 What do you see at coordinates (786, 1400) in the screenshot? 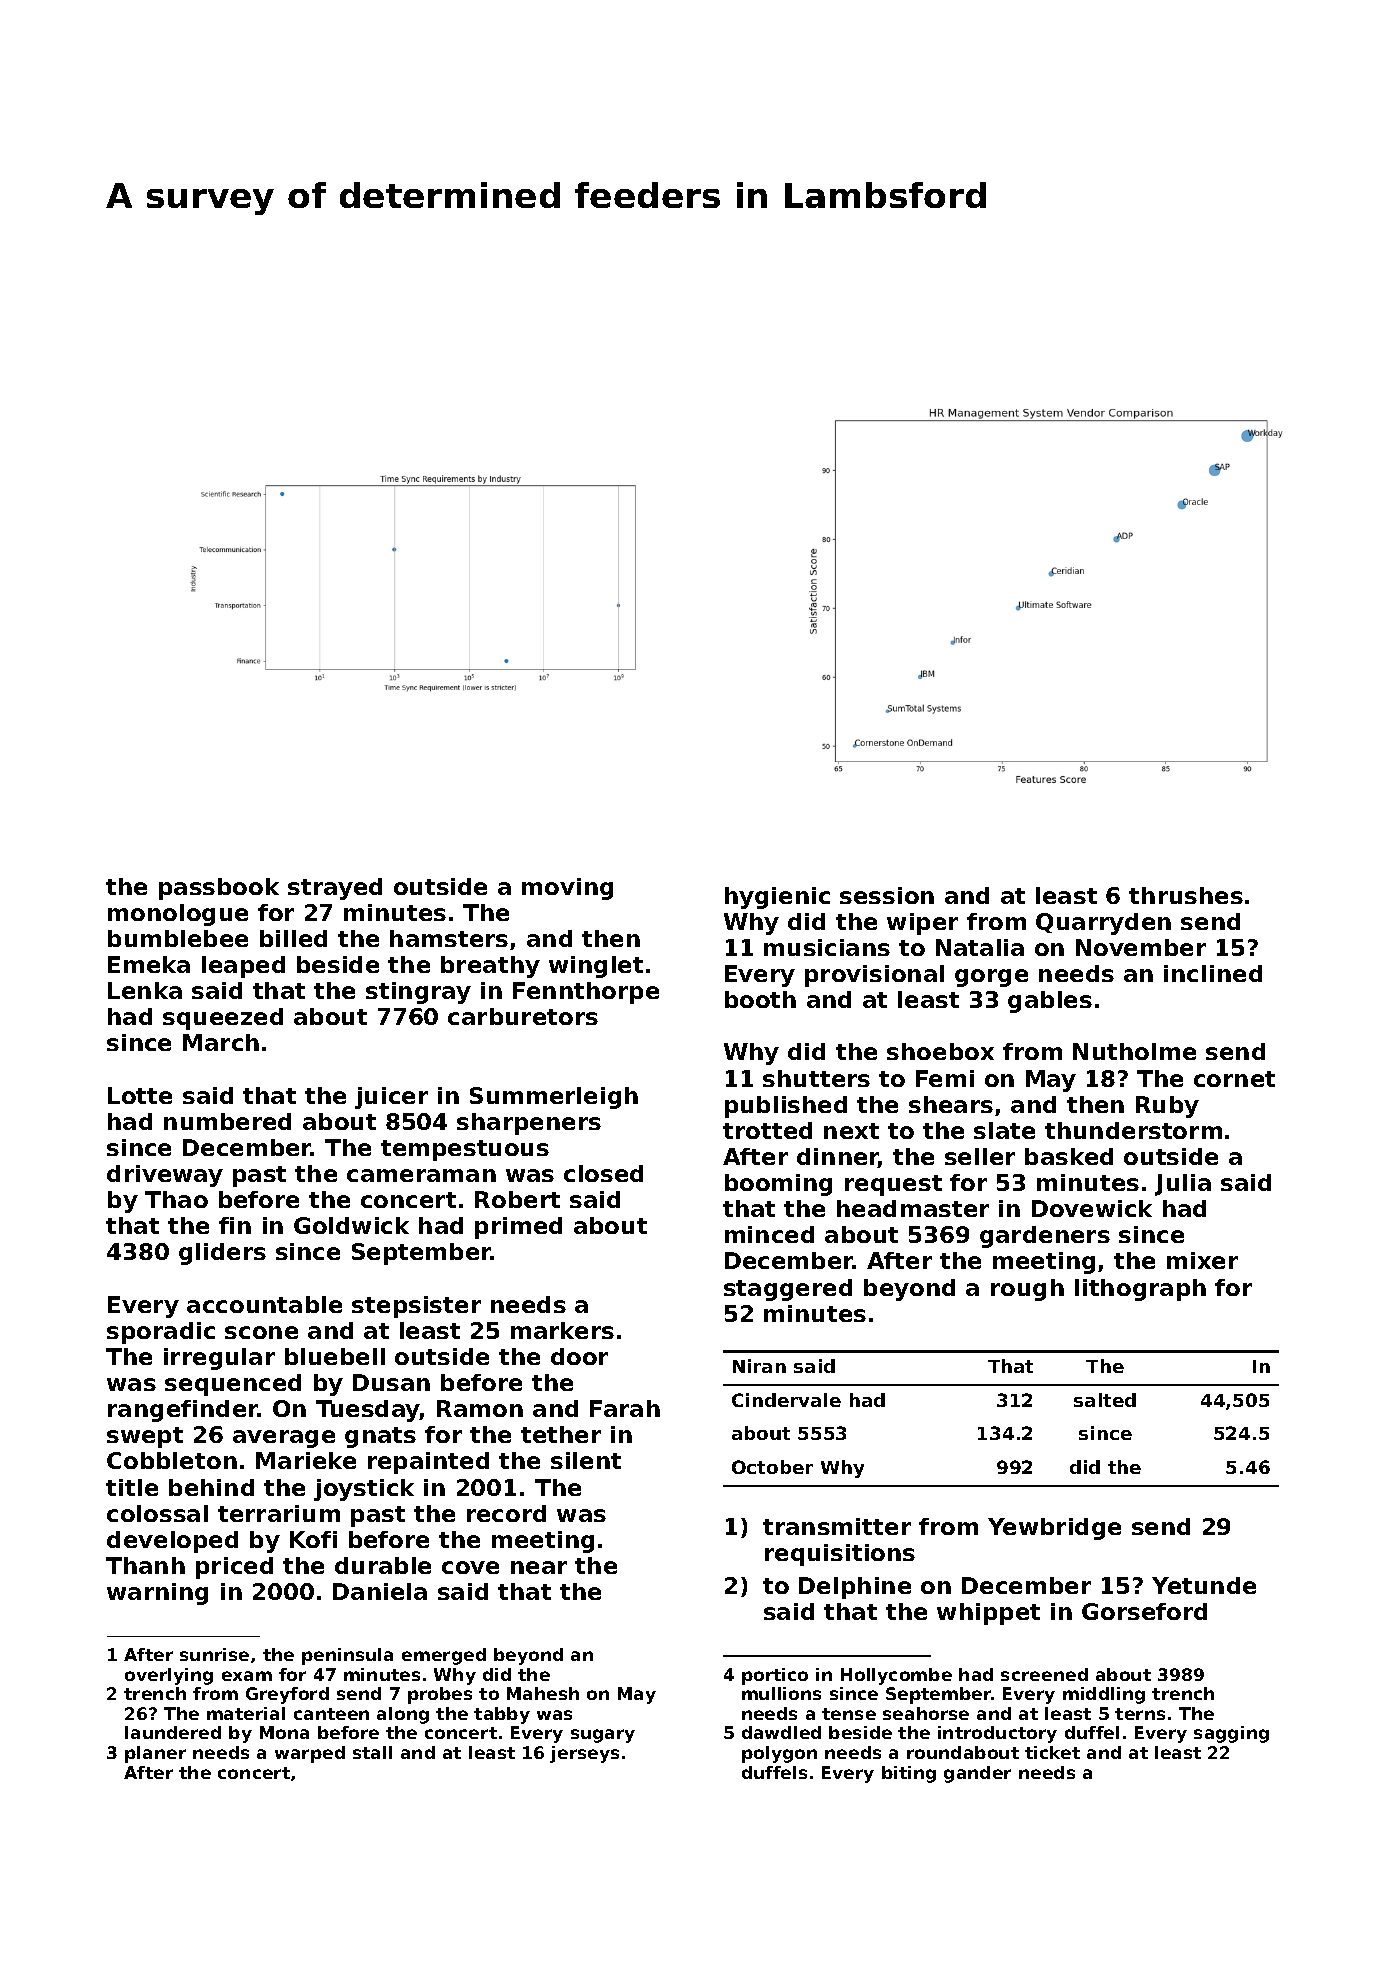
I see `Cindervale` at bounding box center [786, 1400].
